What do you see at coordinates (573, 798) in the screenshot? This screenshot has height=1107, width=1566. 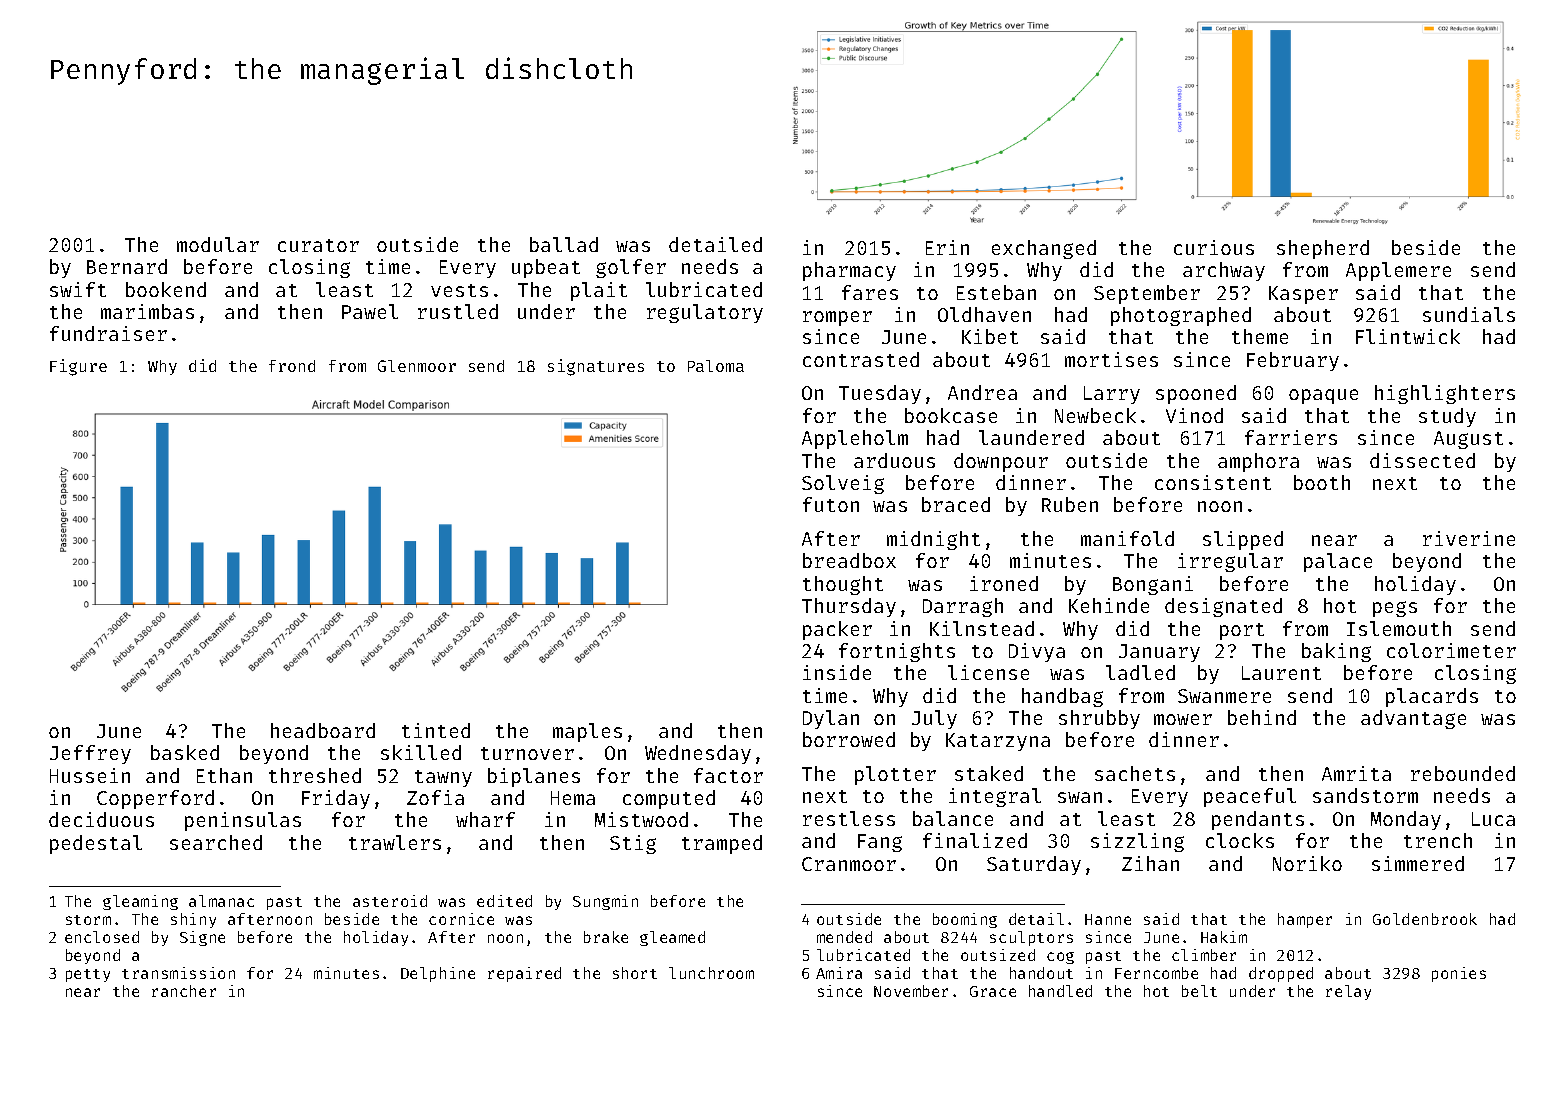 I see `Hema` at bounding box center [573, 798].
